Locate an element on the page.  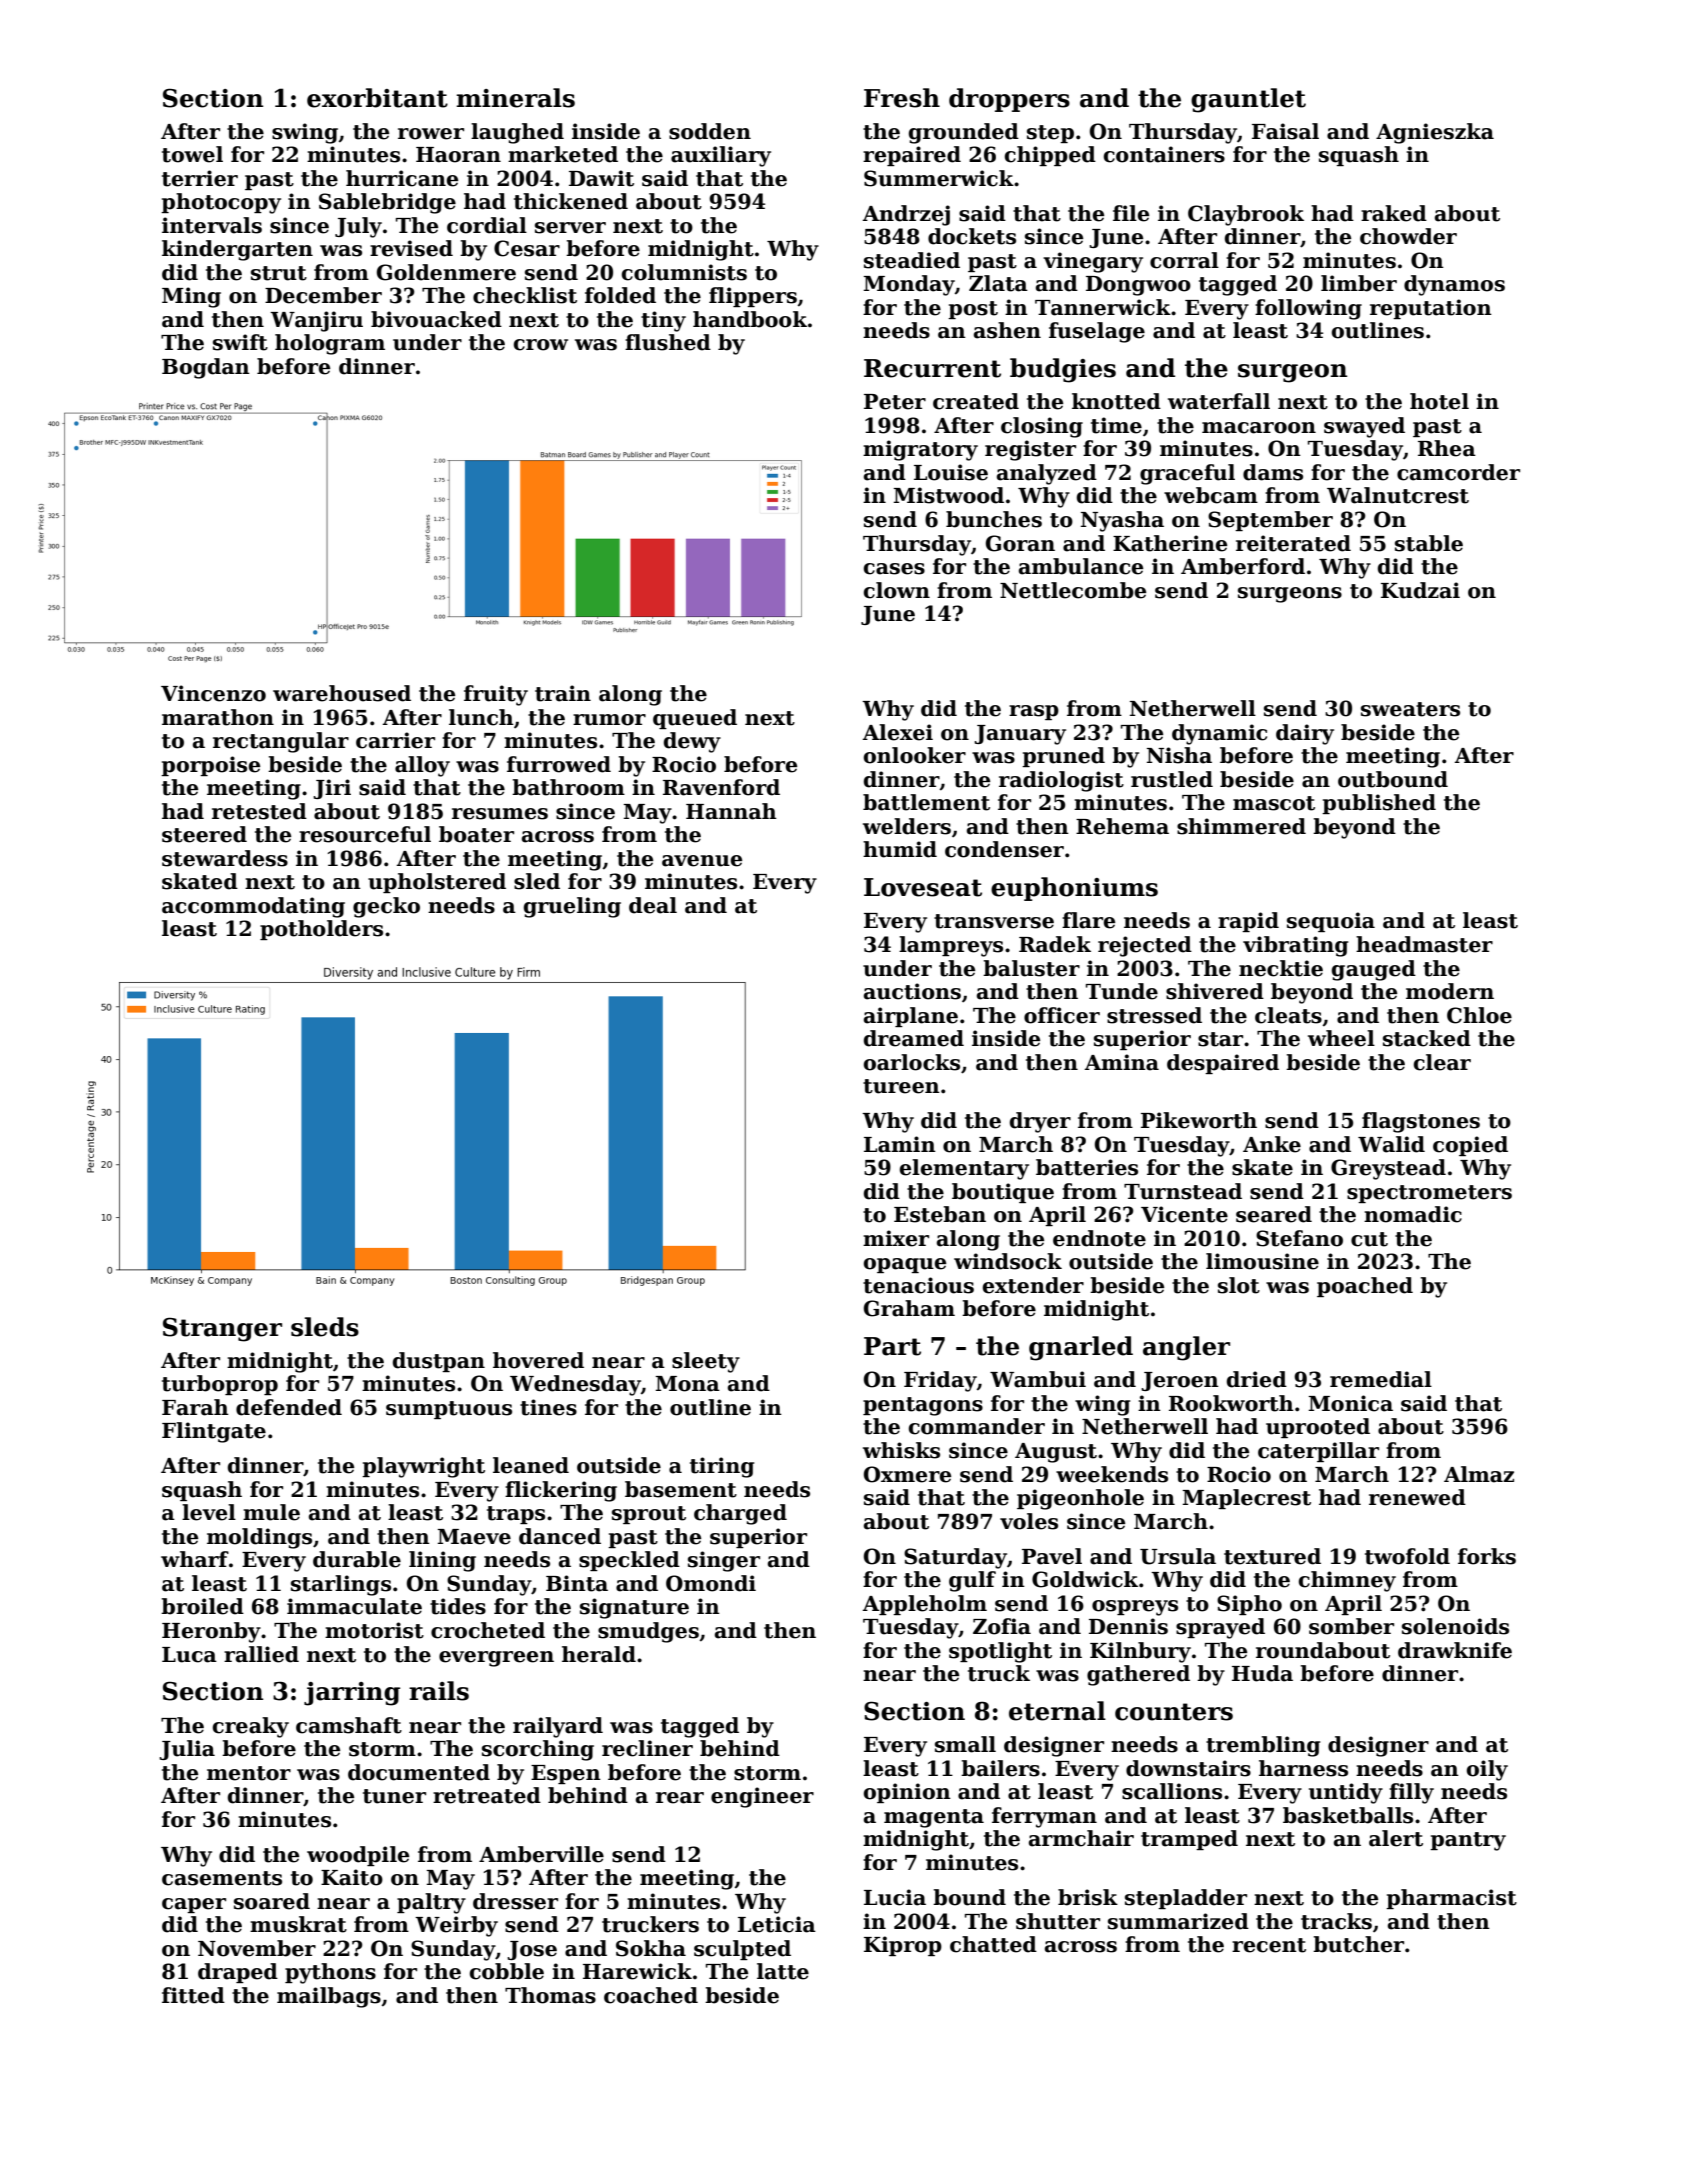
exorbitant is located at coordinates (377, 98).
